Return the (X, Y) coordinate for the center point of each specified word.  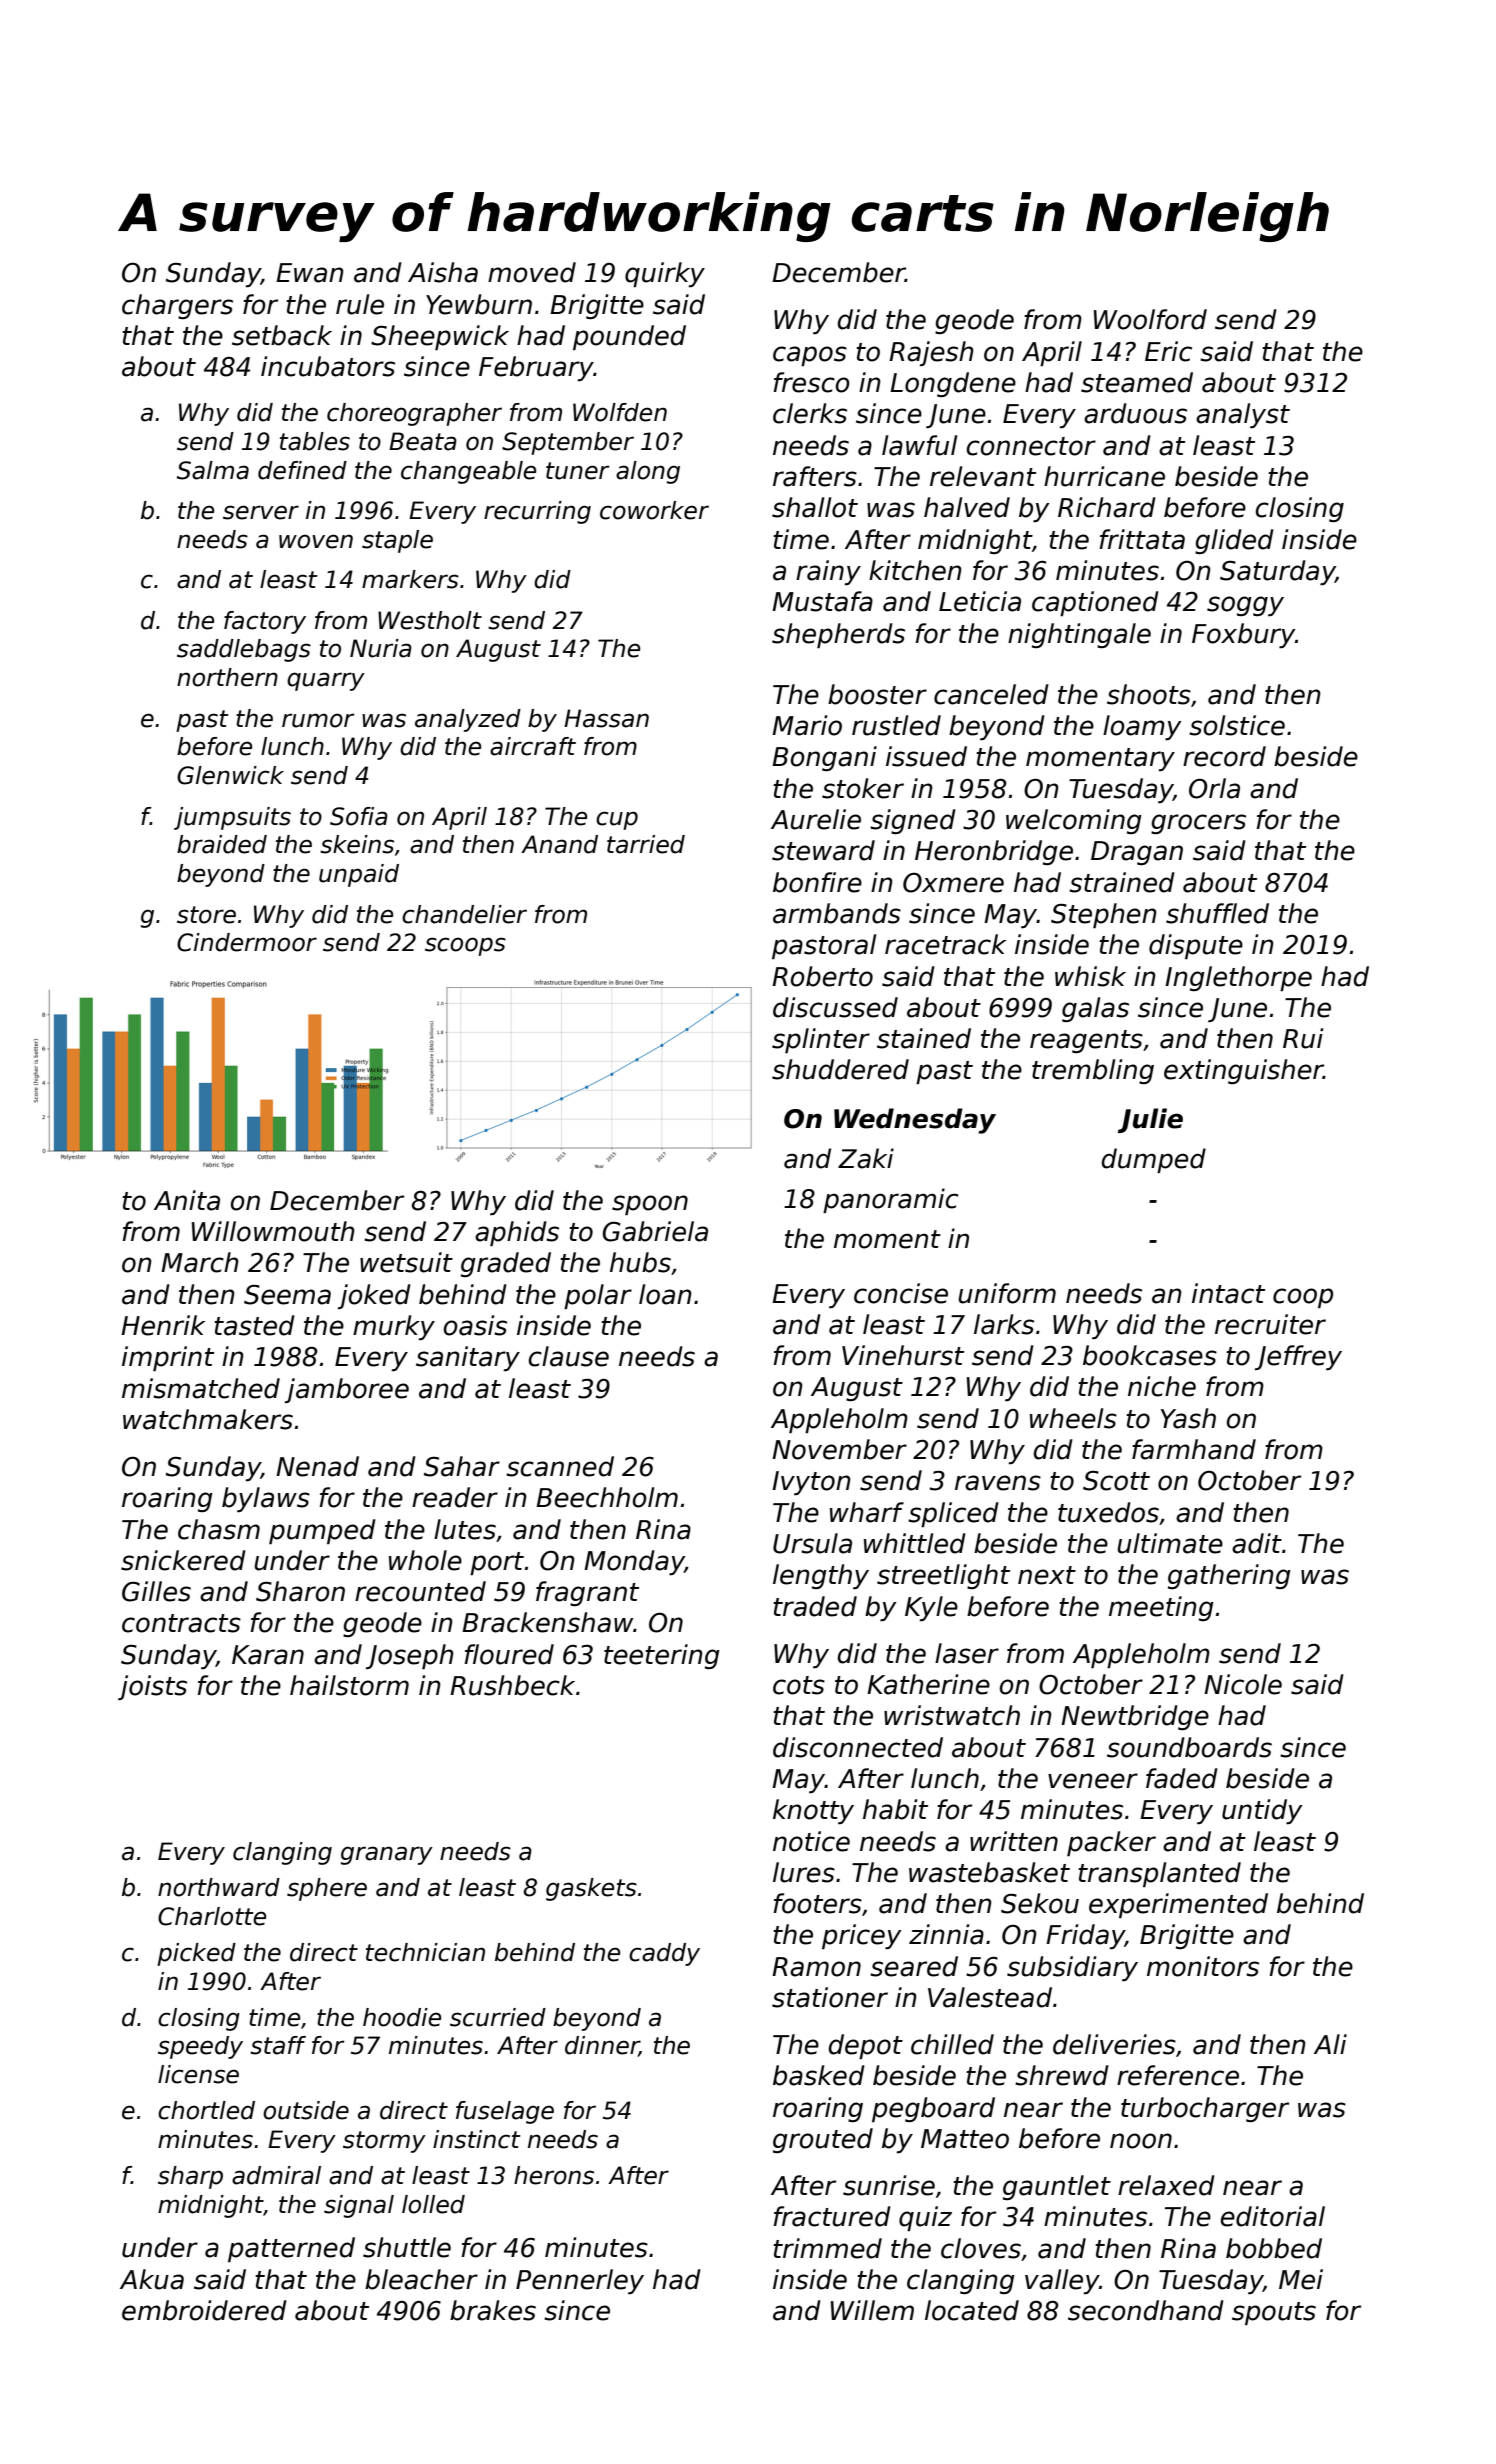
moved (532, 272)
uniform (1007, 1293)
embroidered (204, 2310)
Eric (1168, 351)
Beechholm (607, 1497)
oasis (475, 1325)
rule (360, 304)
